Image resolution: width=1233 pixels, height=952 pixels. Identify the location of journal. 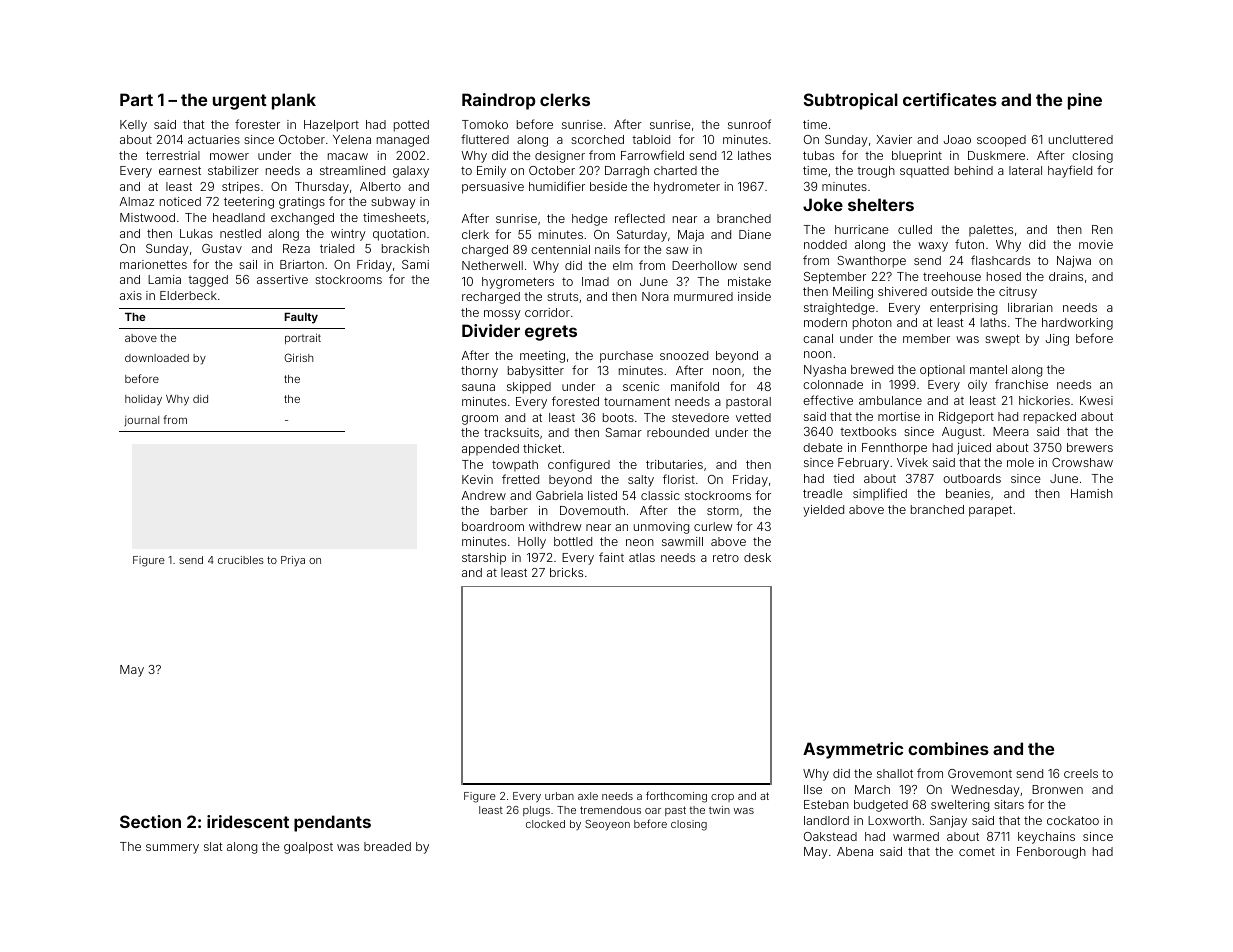
(141, 421).
